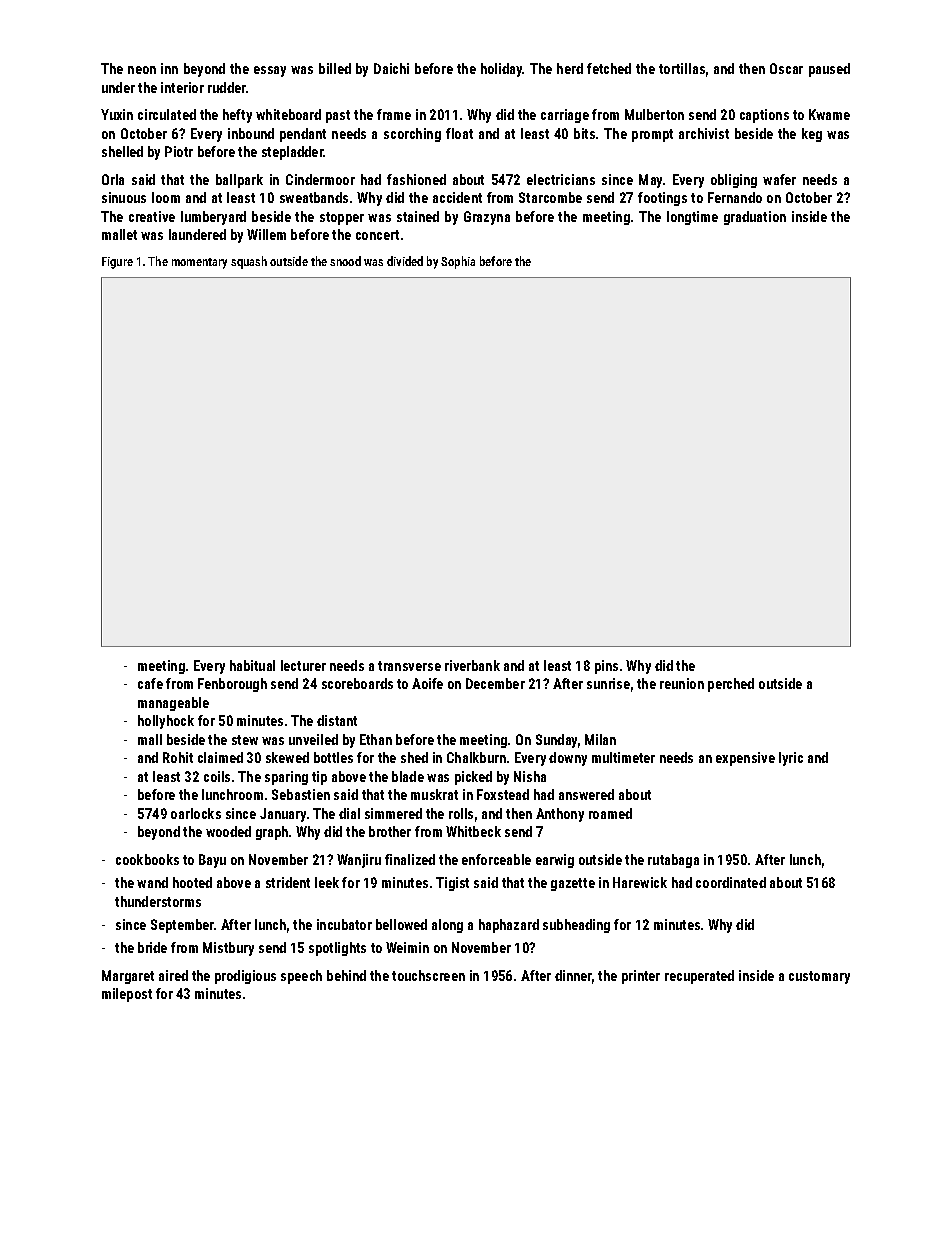 This page has height=1233, width=952. What do you see at coordinates (458, 262) in the page?
I see `Sophia` at bounding box center [458, 262].
